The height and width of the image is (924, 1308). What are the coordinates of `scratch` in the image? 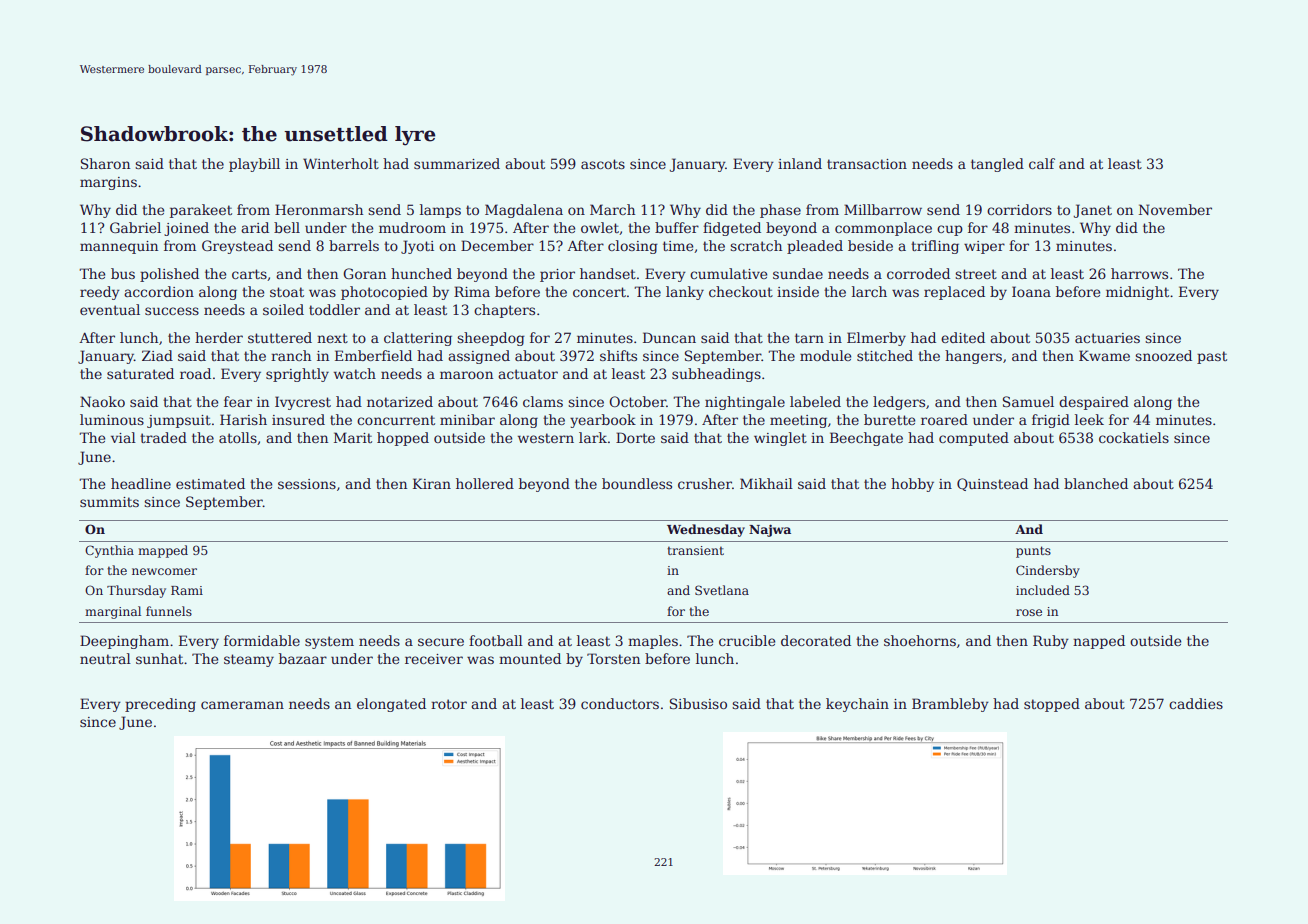 It's located at (756, 245).
